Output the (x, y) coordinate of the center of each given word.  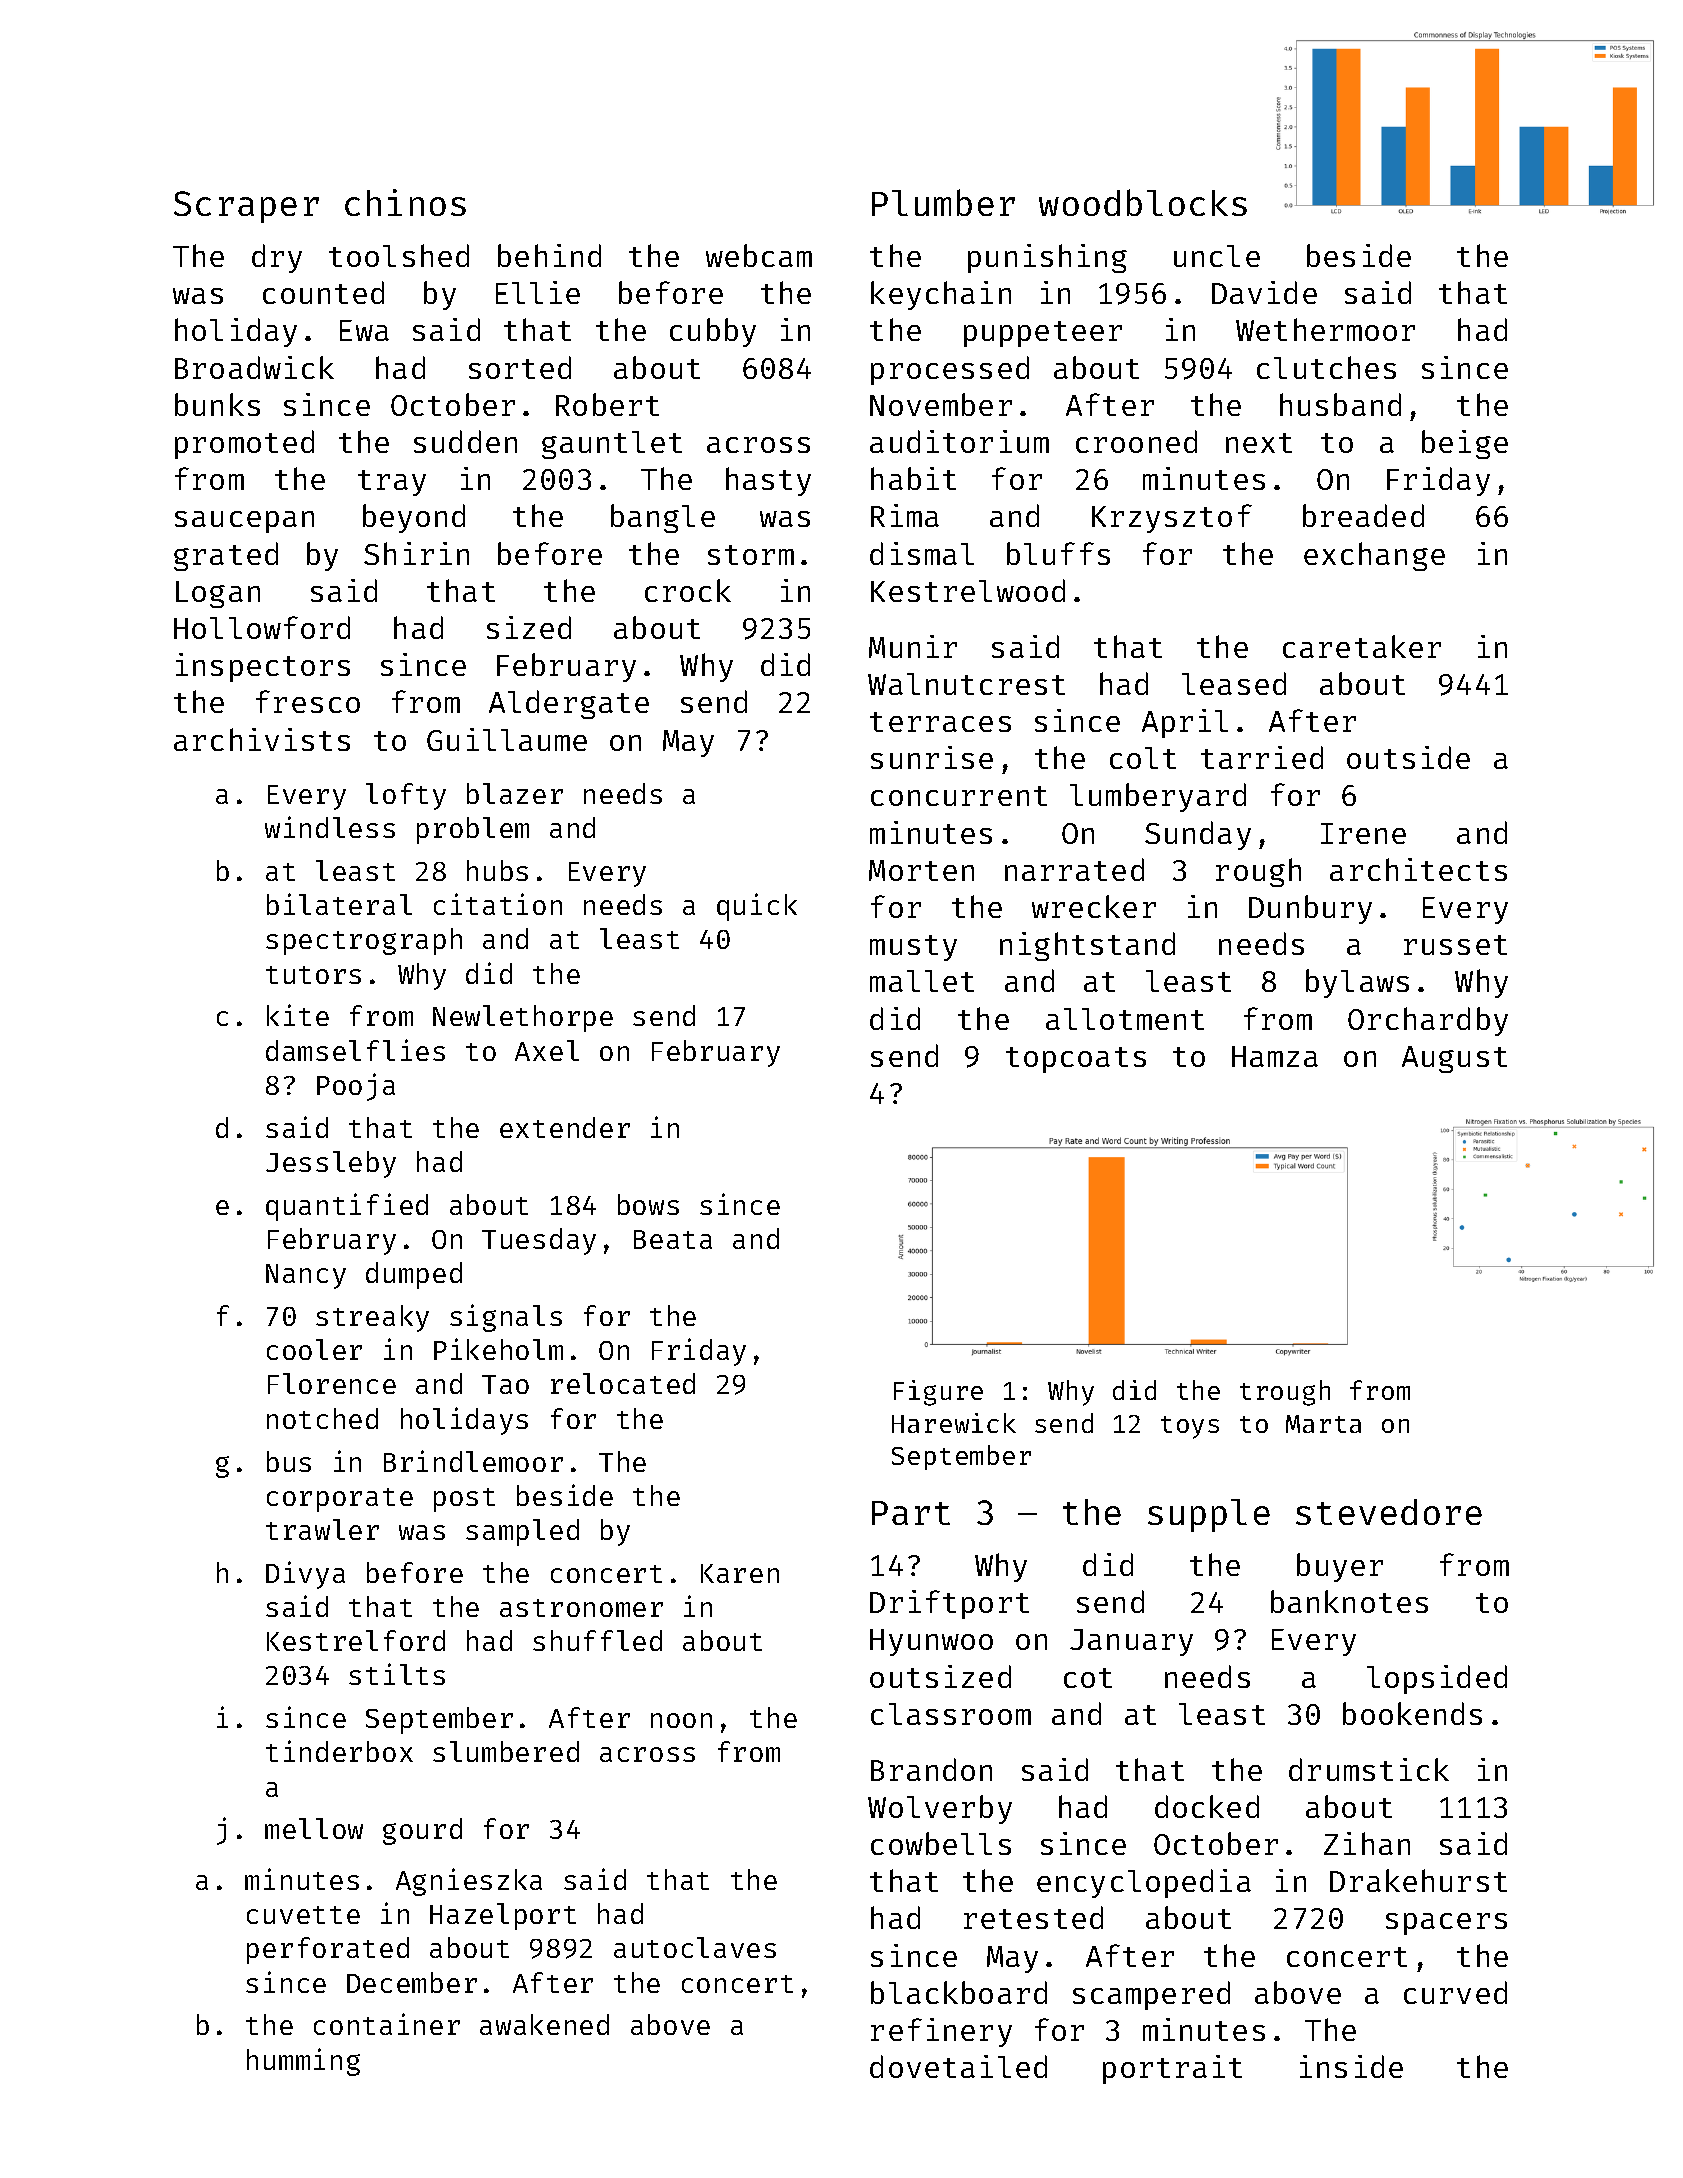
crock (688, 590)
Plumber (943, 202)
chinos (405, 202)
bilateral (339, 904)
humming (303, 2062)
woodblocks (1143, 202)
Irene (1363, 833)
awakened (544, 2024)
